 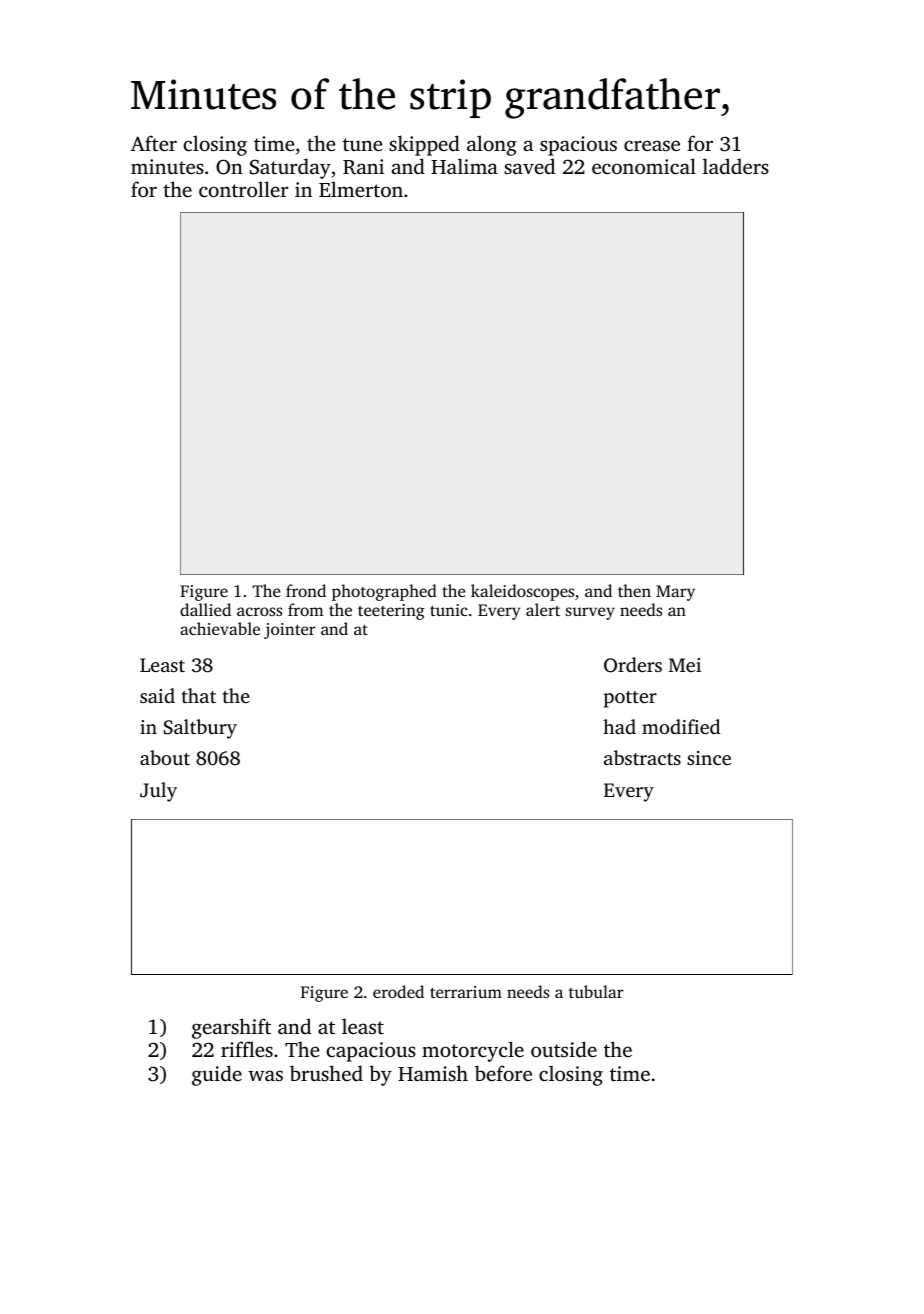 What do you see at coordinates (243, 189) in the document?
I see `controller` at bounding box center [243, 189].
